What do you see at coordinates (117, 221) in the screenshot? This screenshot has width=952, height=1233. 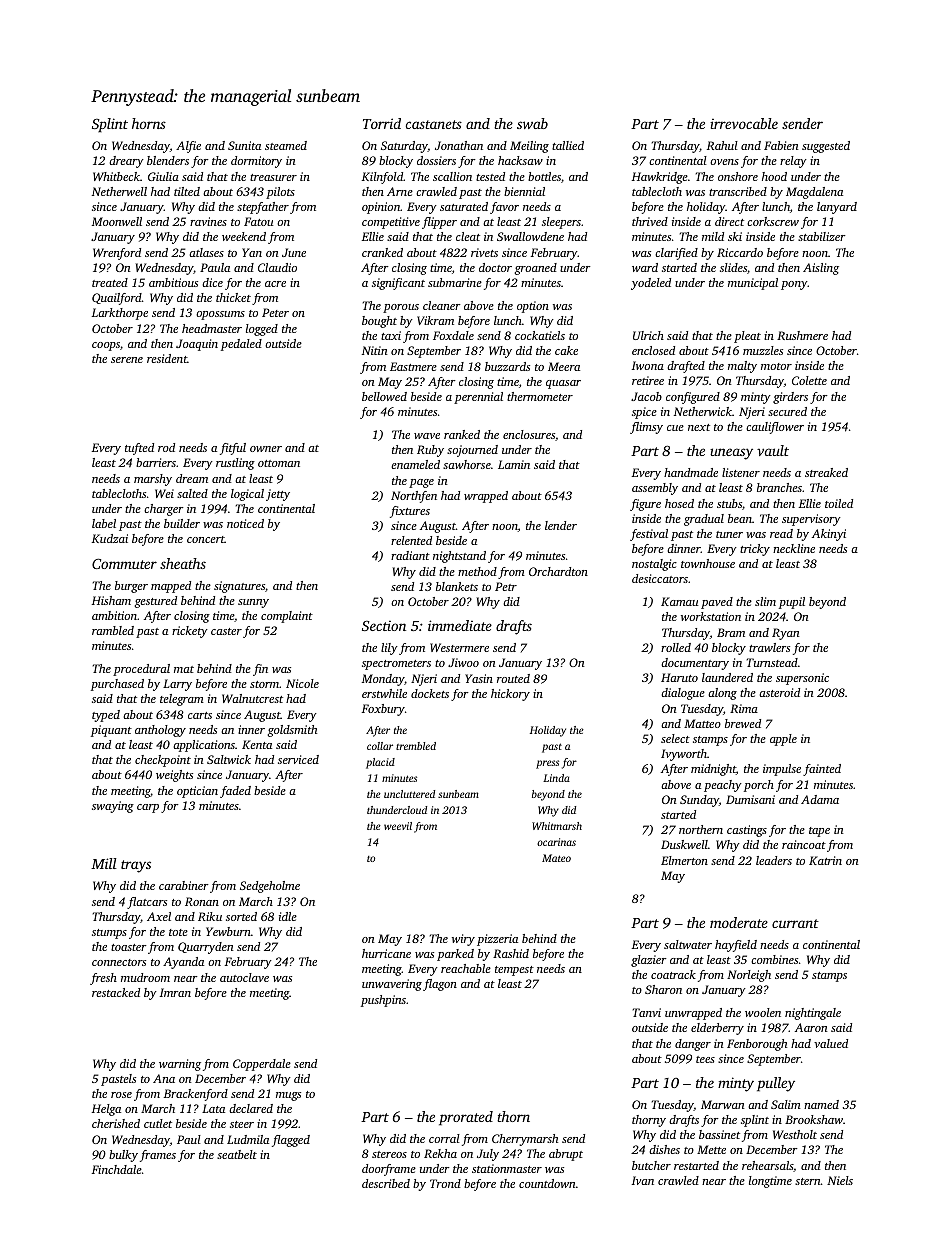 I see `Moonwell` at bounding box center [117, 221].
